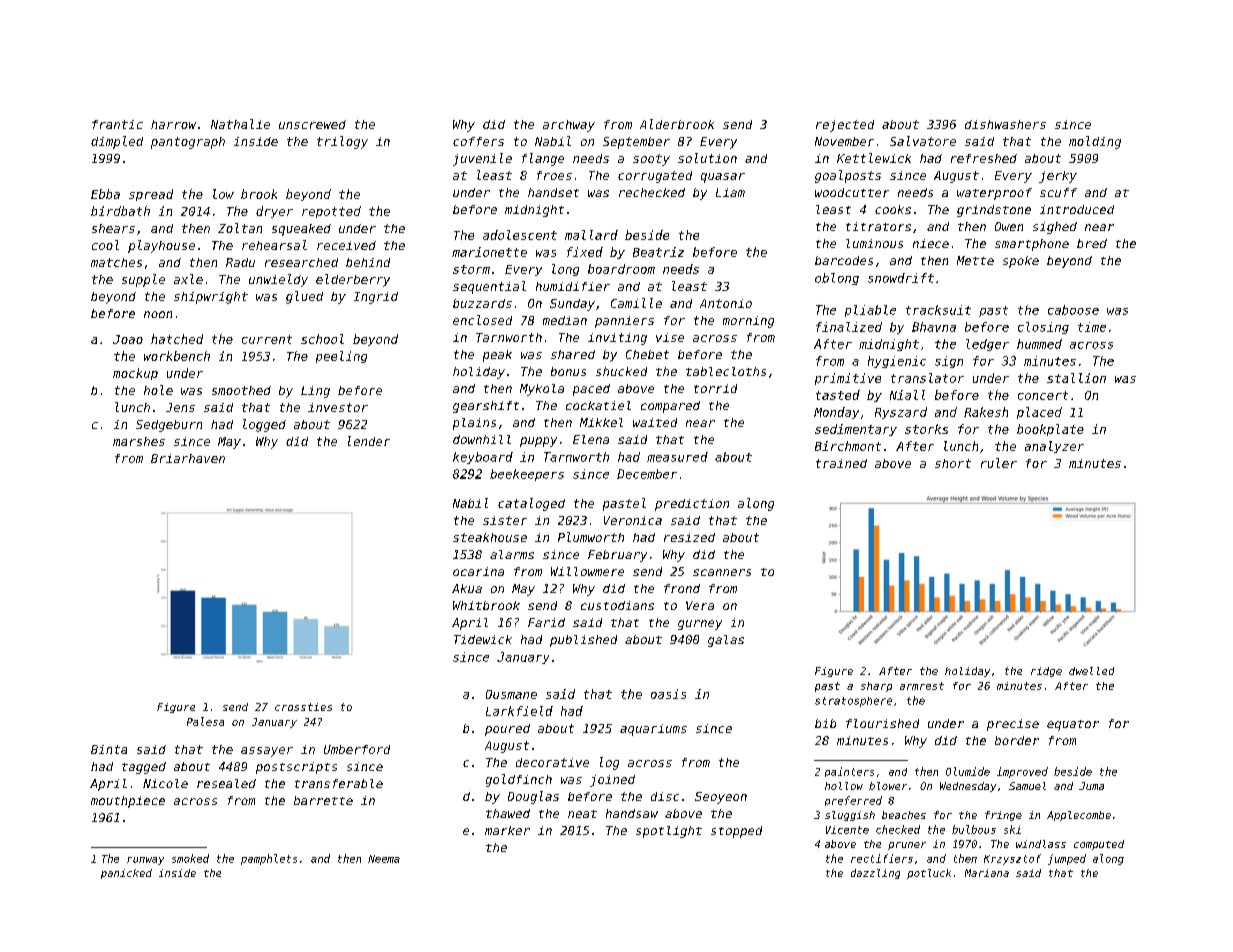 Image resolution: width=1233 pixels, height=952 pixels. Describe the element at coordinates (467, 588) in the screenshot. I see `Akua` at that location.
